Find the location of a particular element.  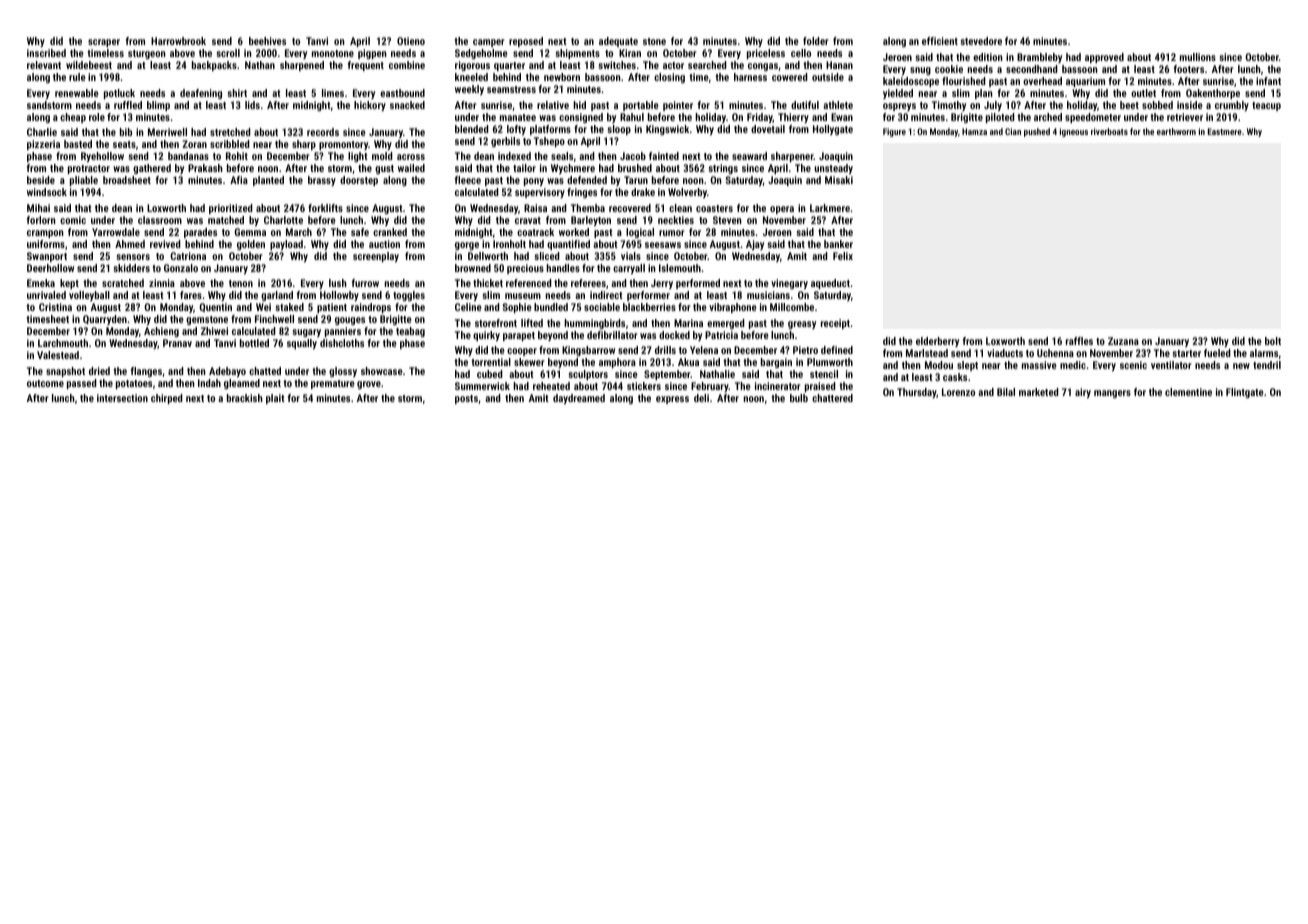

light is located at coordinates (358, 157).
